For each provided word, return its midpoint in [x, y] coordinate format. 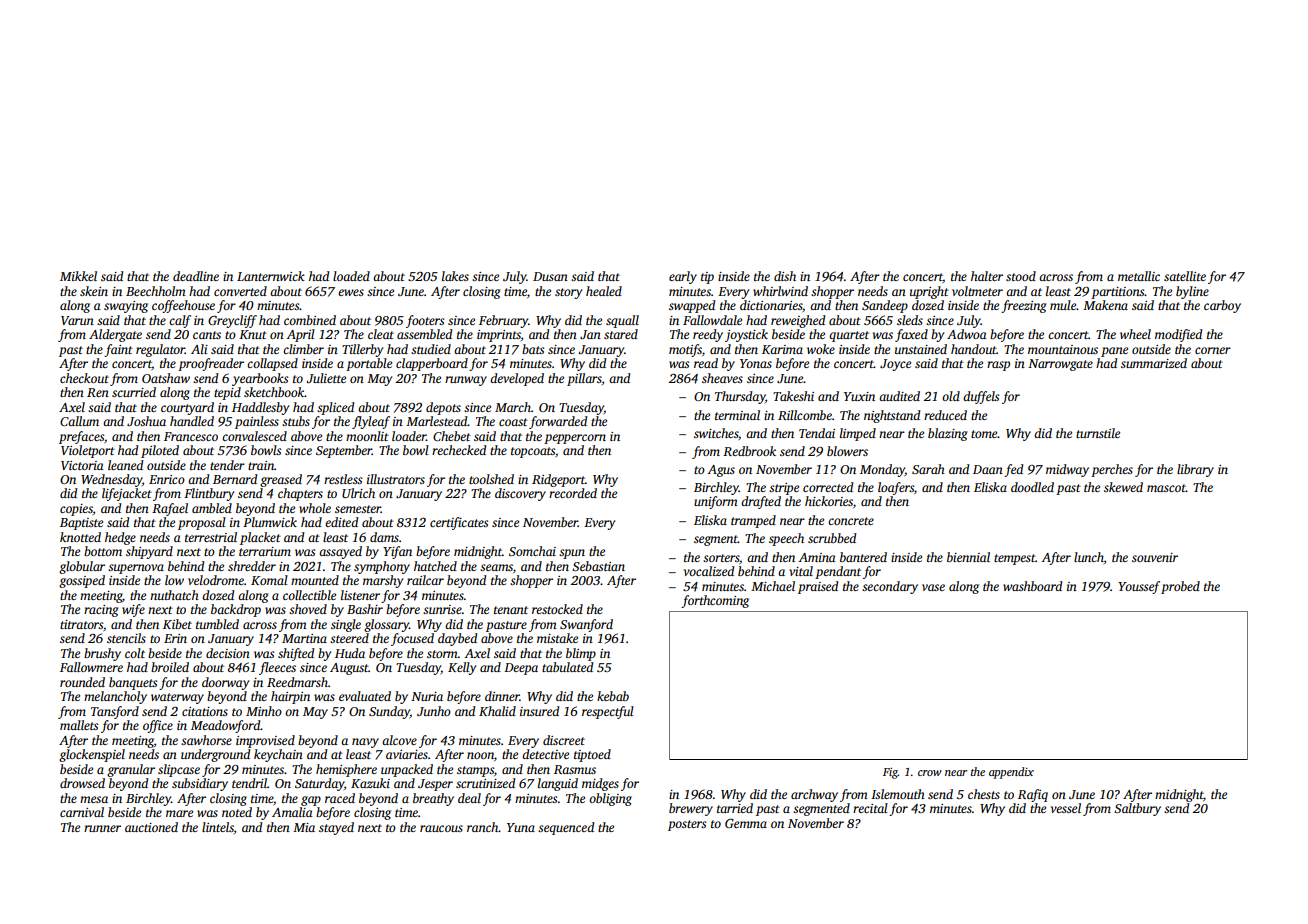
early [683, 277]
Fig [890, 773]
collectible [309, 595]
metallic [1139, 276]
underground [215, 755]
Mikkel [78, 276]
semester [358, 509]
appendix [1011, 773]
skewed [1123, 487]
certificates [459, 523]
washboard [1032, 586]
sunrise [442, 609]
